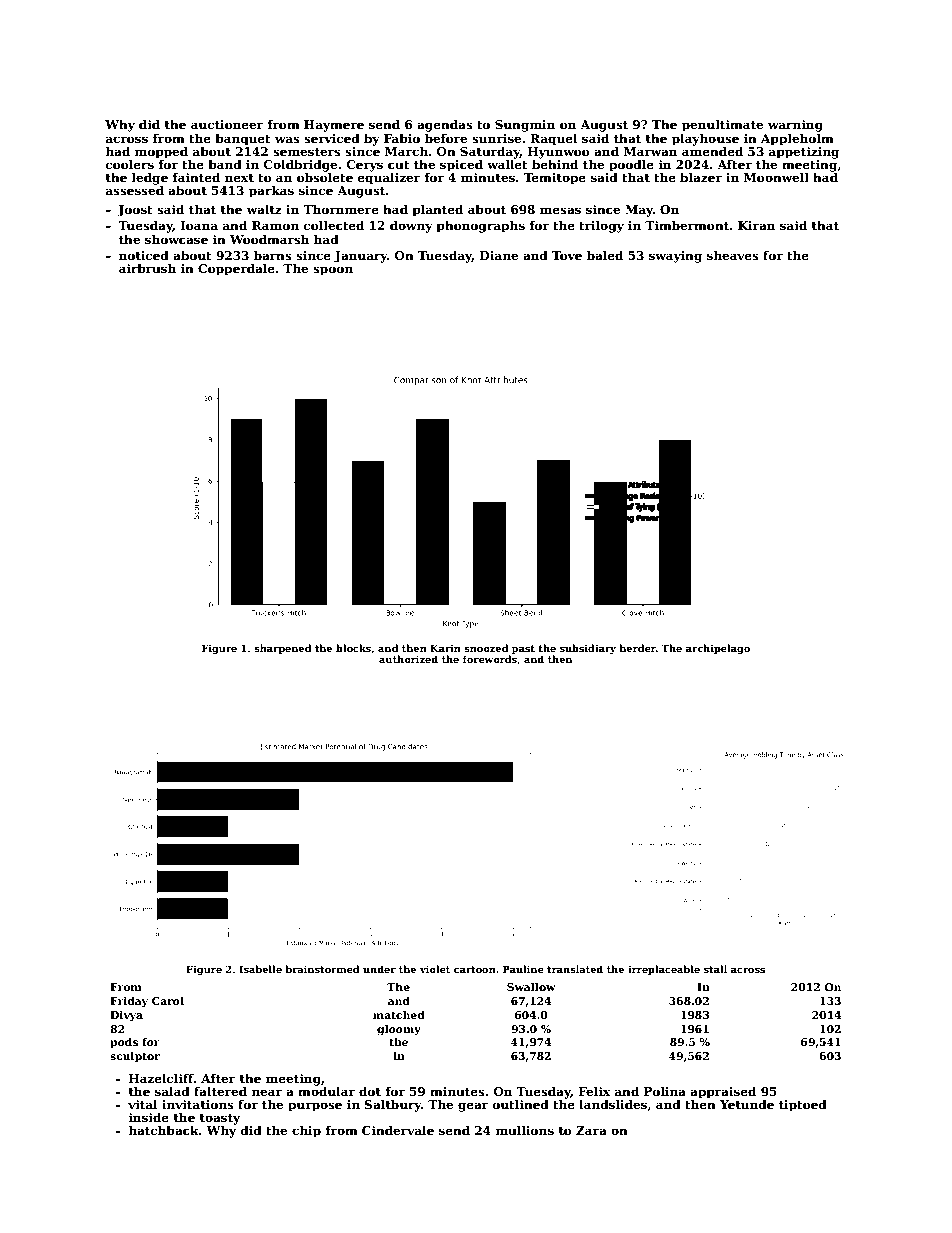 The width and height of the image is (952, 1233). Describe the element at coordinates (148, 1117) in the image. I see `inside` at that location.
